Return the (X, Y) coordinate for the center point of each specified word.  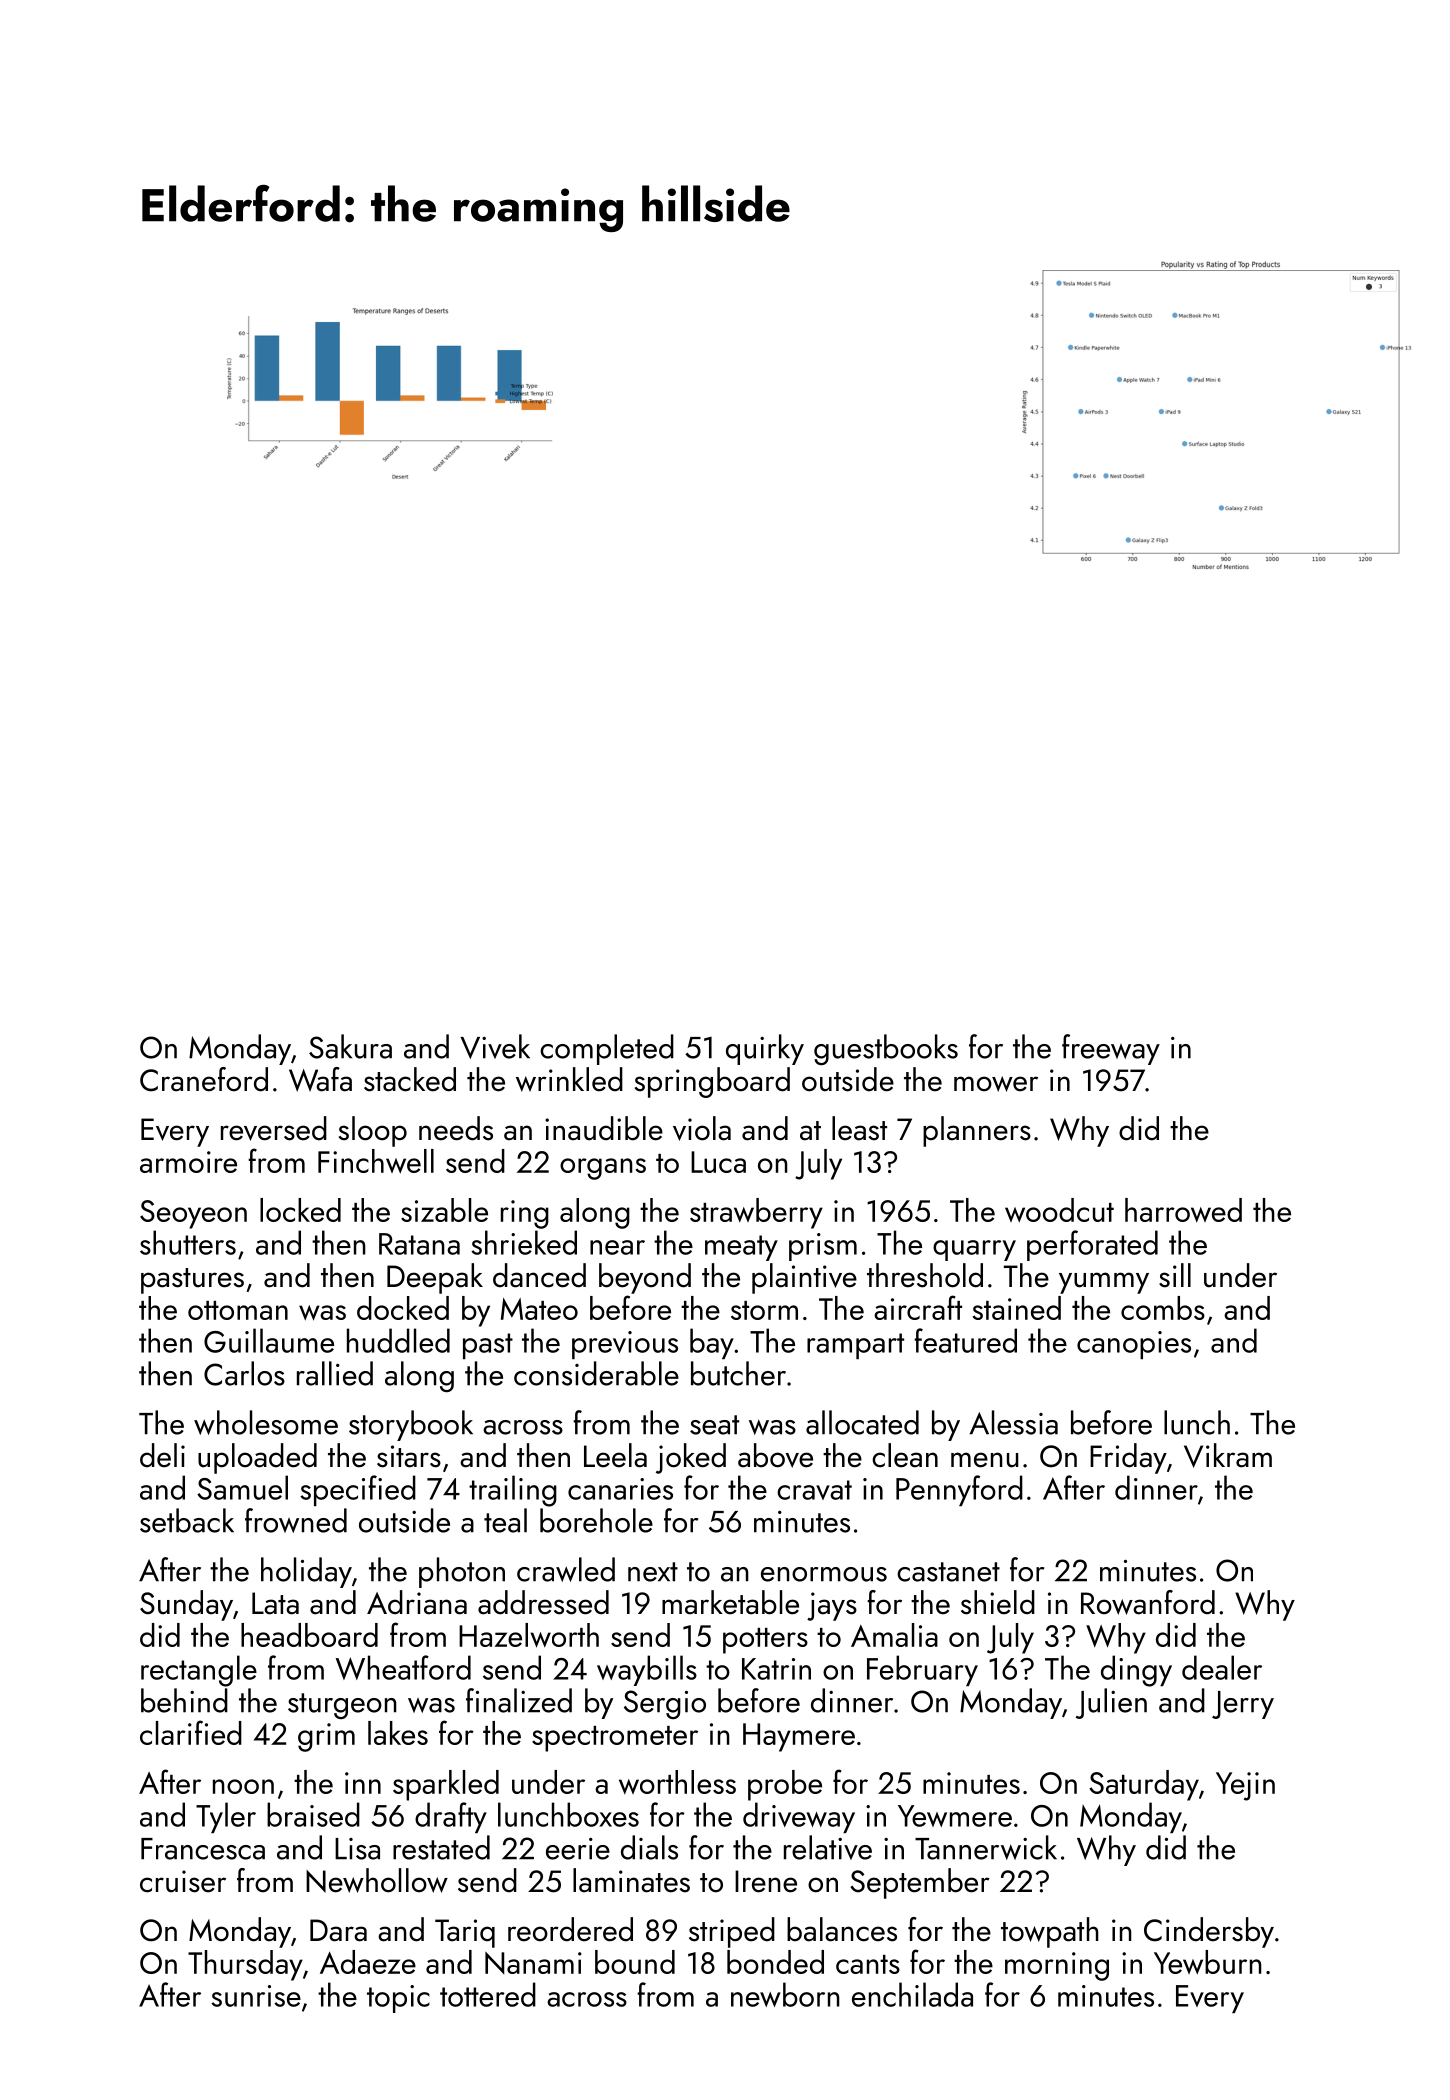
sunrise (256, 1996)
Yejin (1245, 1786)
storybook (411, 1425)
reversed (274, 1128)
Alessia (1013, 1422)
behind (184, 1700)
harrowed (1183, 1210)
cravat (814, 1490)
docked (403, 1308)
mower (996, 1084)
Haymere (799, 1737)
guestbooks (886, 1050)
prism (823, 1247)
